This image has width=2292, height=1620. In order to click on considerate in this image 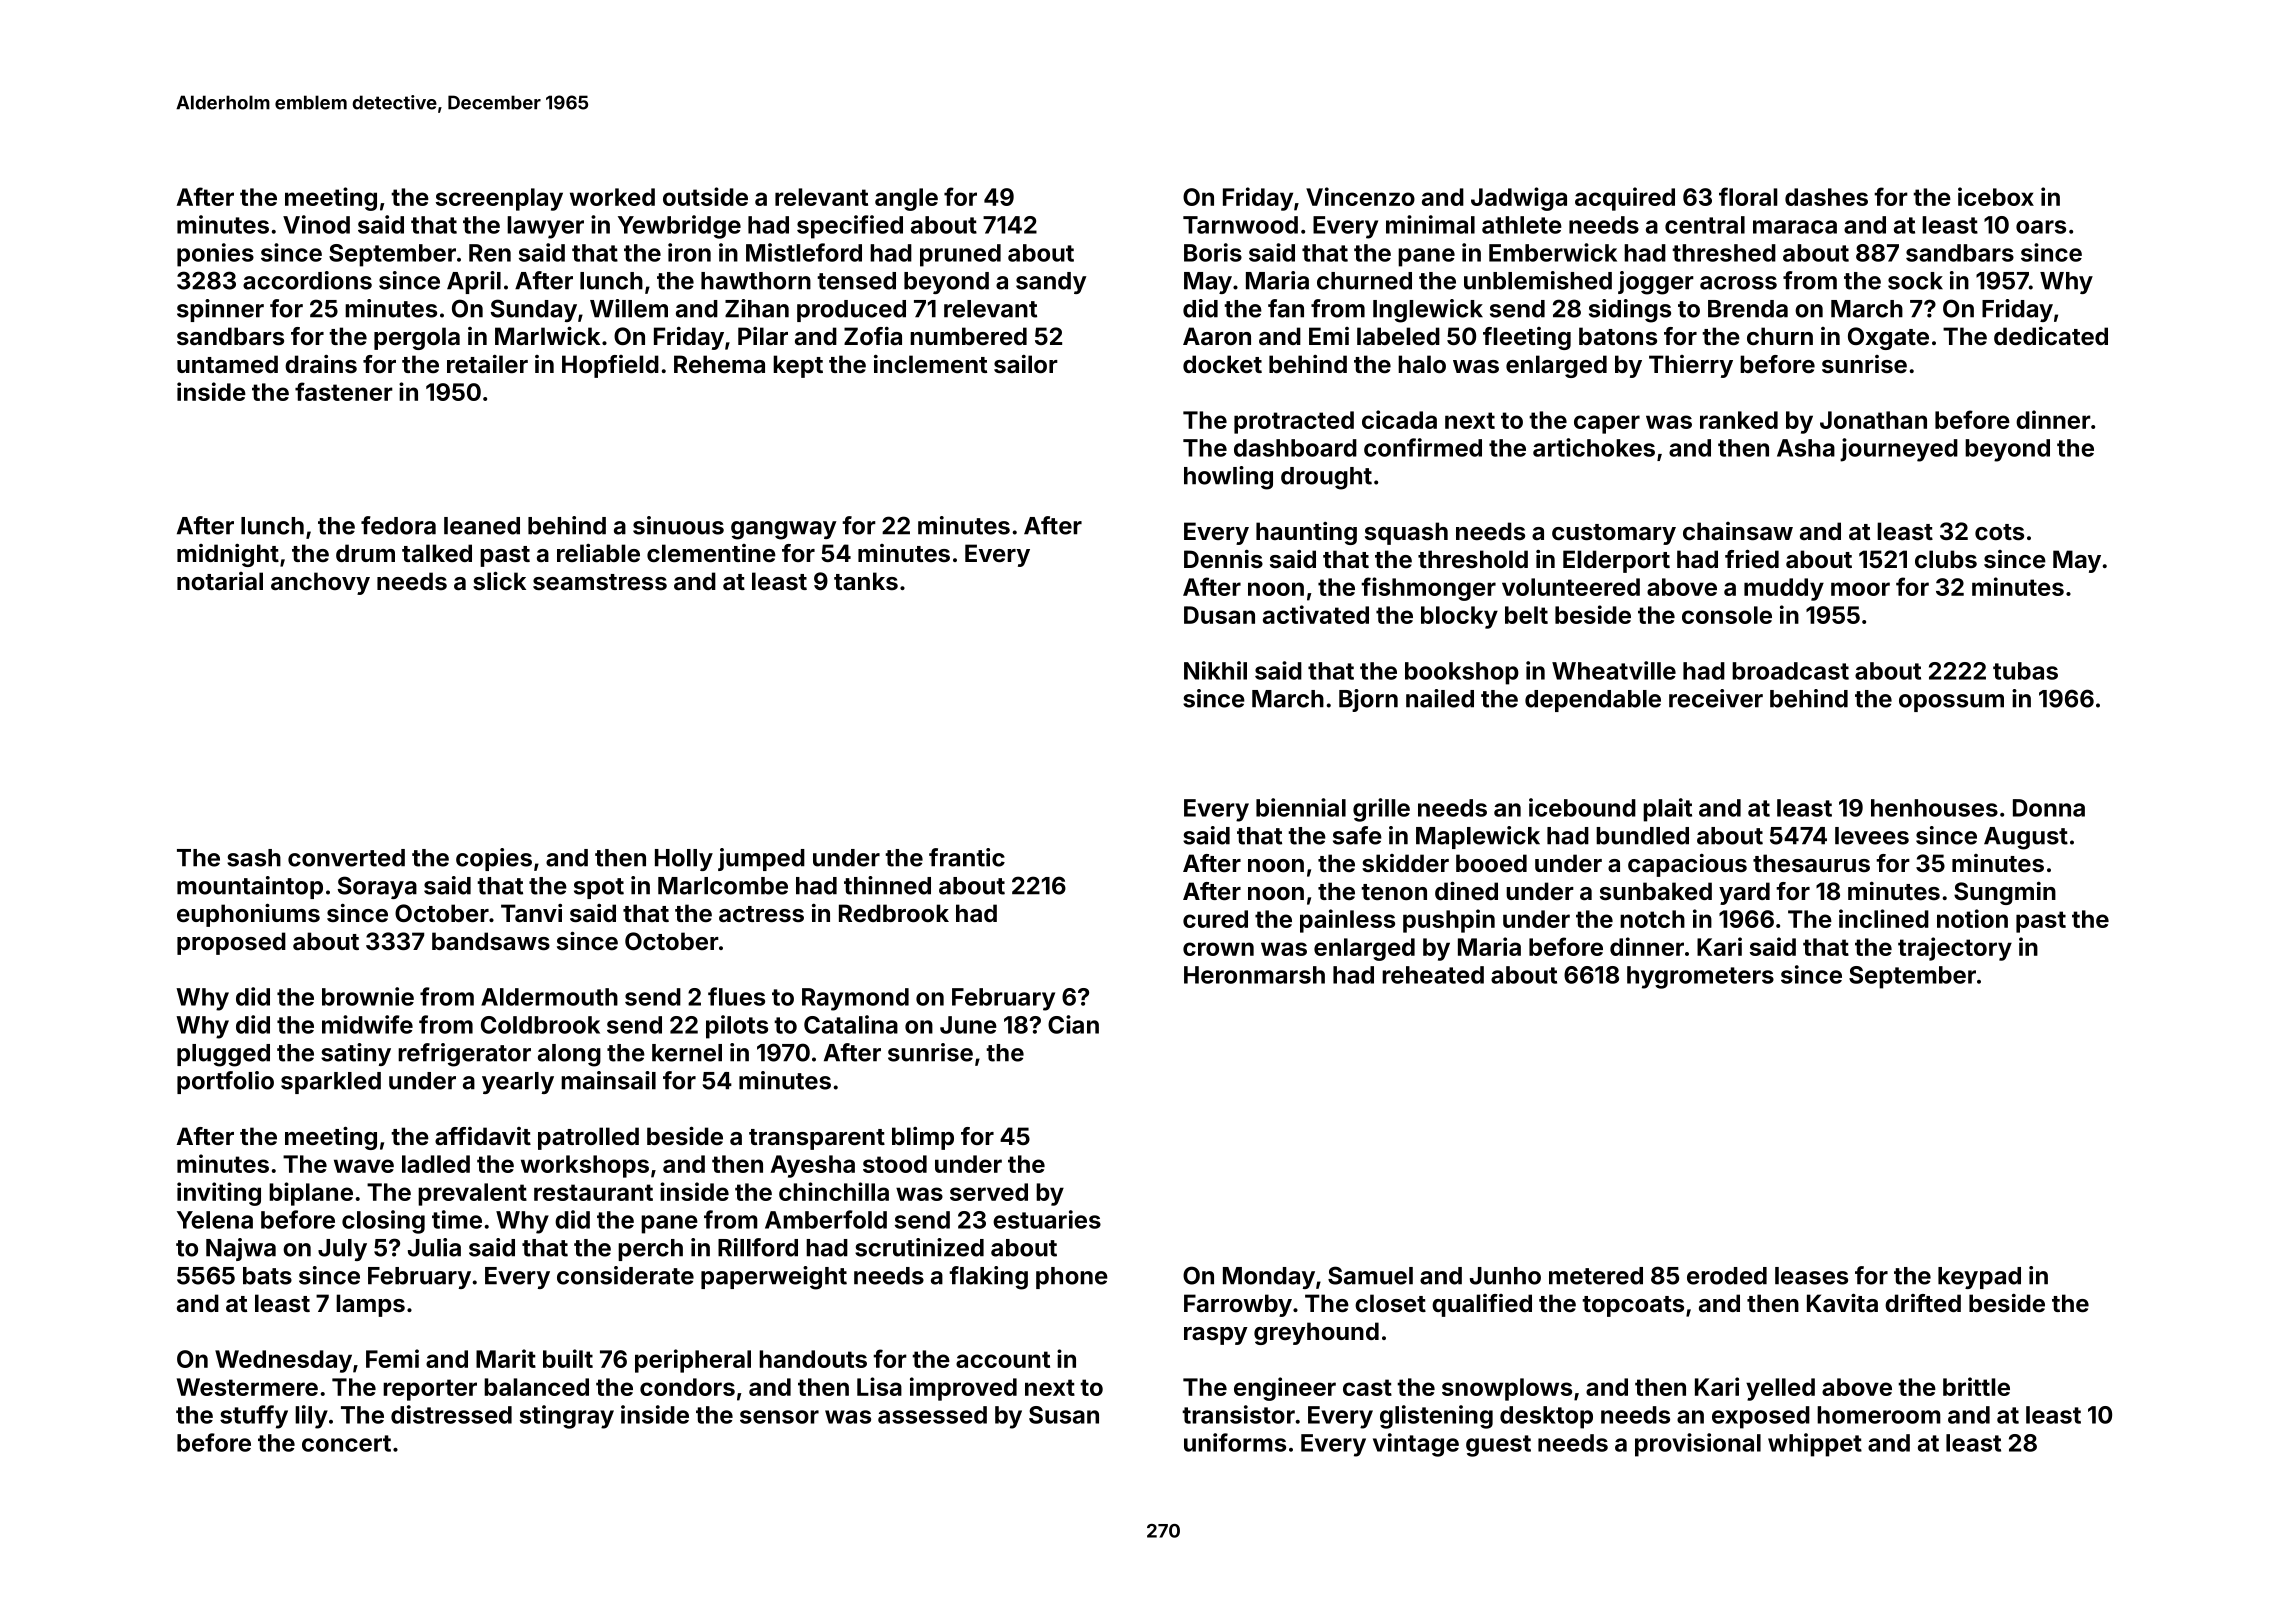, I will do `click(625, 1275)`.
